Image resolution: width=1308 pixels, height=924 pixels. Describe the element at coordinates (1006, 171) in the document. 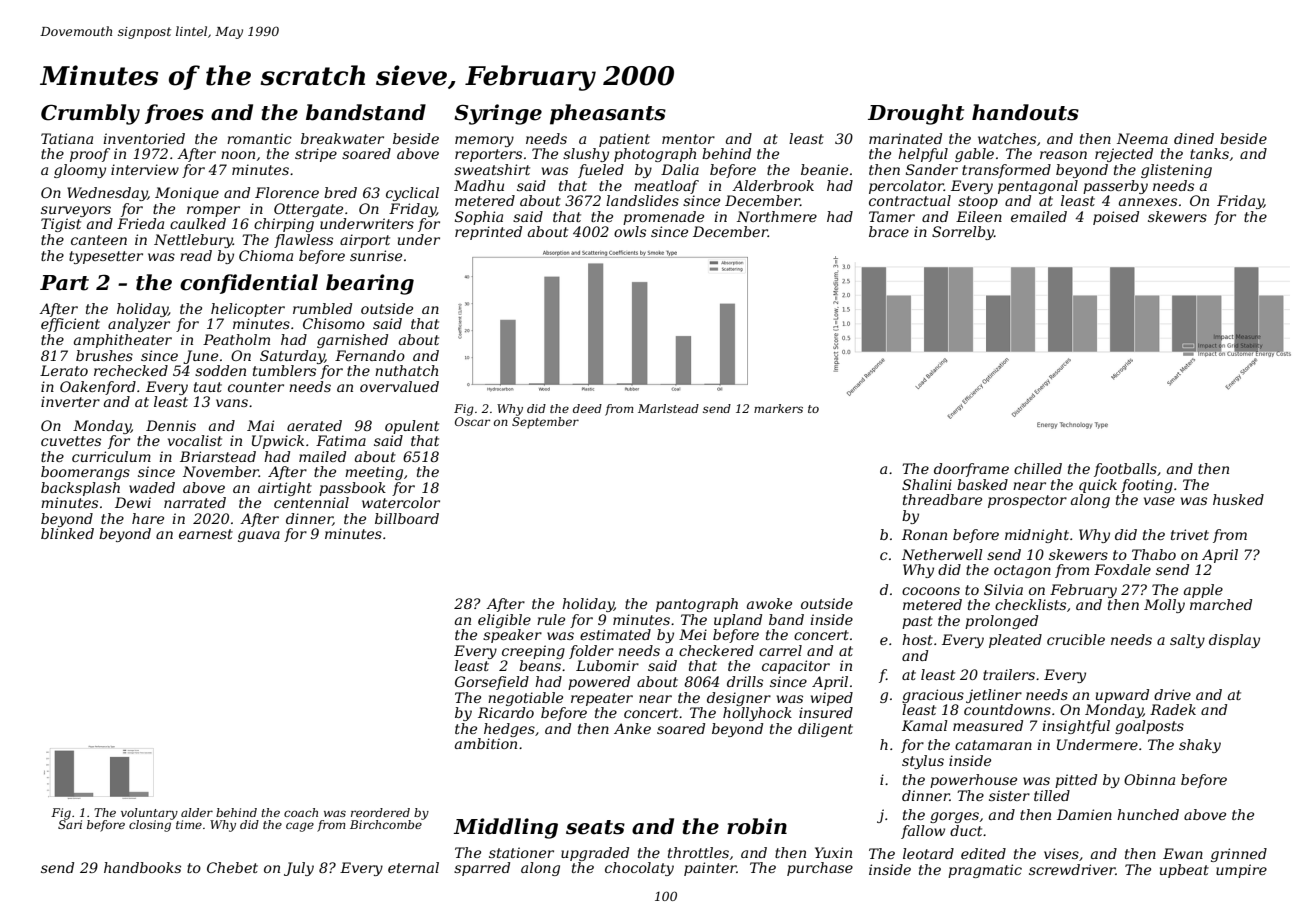

I see `transformed` at that location.
